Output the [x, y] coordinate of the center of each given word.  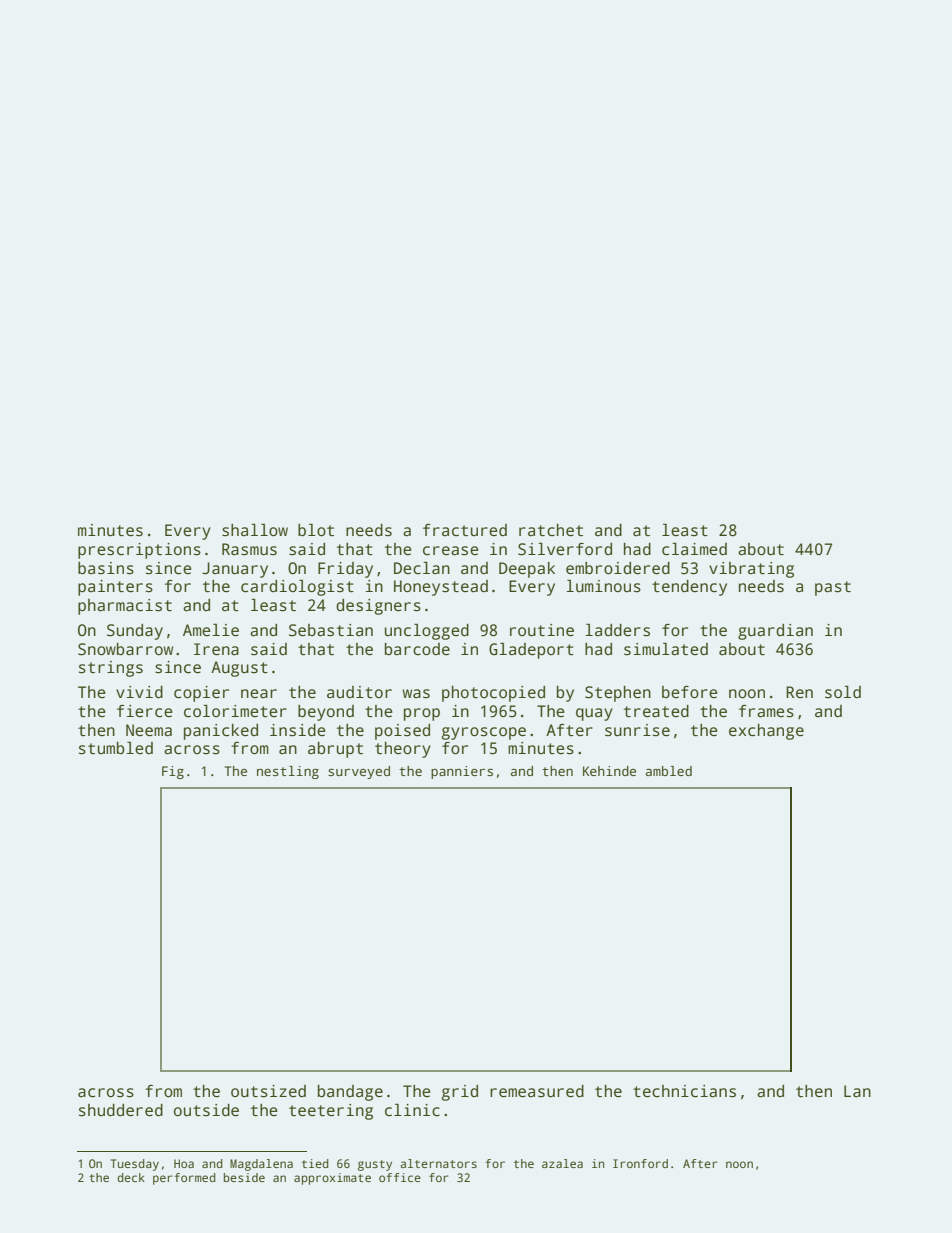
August [239, 669]
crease [451, 551]
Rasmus [249, 549]
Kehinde [609, 771]
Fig [173, 772]
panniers [462, 772]
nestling [288, 772]
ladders [617, 630]
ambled [669, 771]
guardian [775, 632]
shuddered [121, 1110]
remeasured [537, 1091]
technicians [684, 1091]
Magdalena [261, 1165]
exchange [766, 732]
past [833, 588]
